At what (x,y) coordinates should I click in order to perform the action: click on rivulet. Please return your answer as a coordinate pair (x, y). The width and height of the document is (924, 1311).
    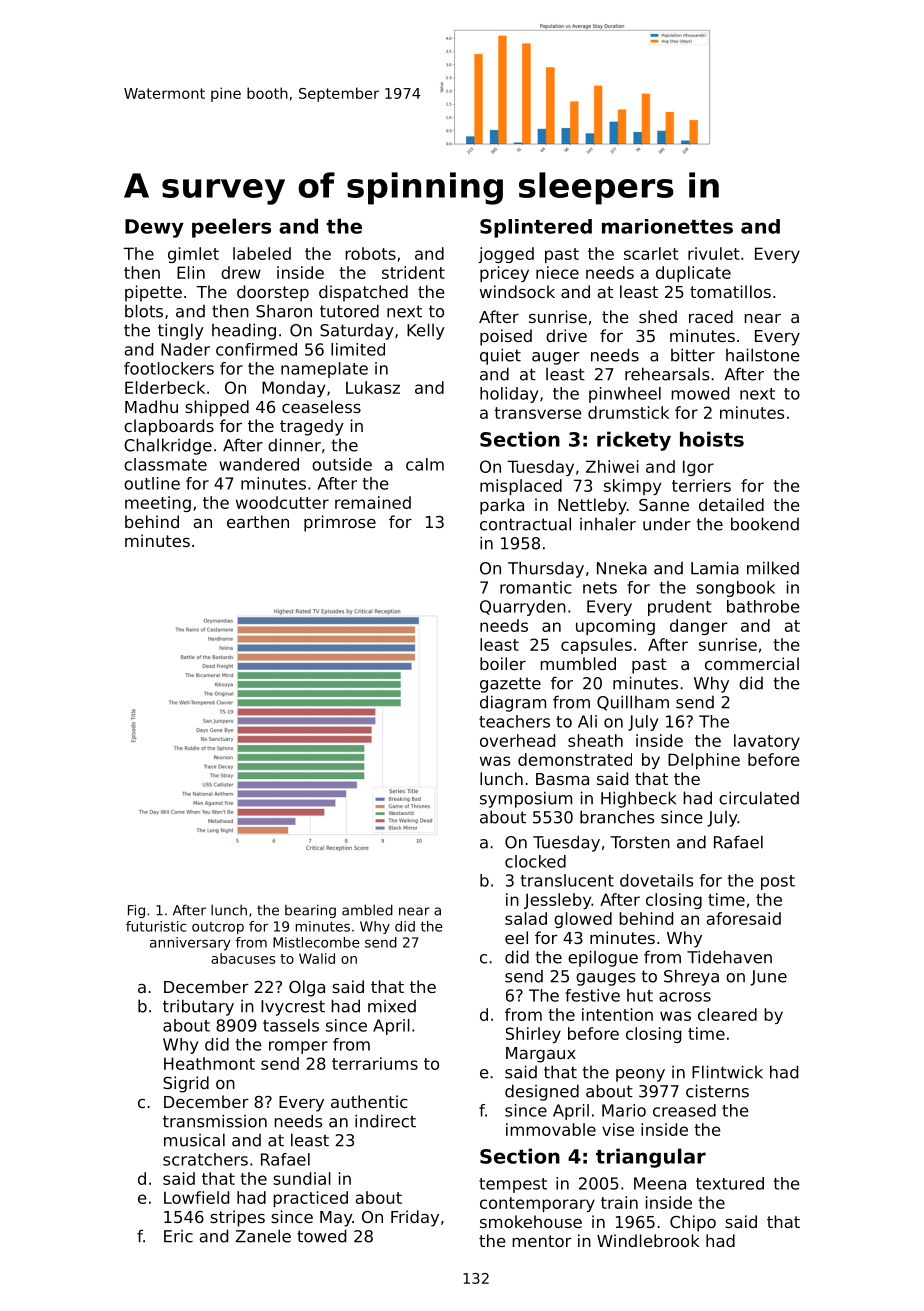
    Looking at the image, I should click on (714, 253).
